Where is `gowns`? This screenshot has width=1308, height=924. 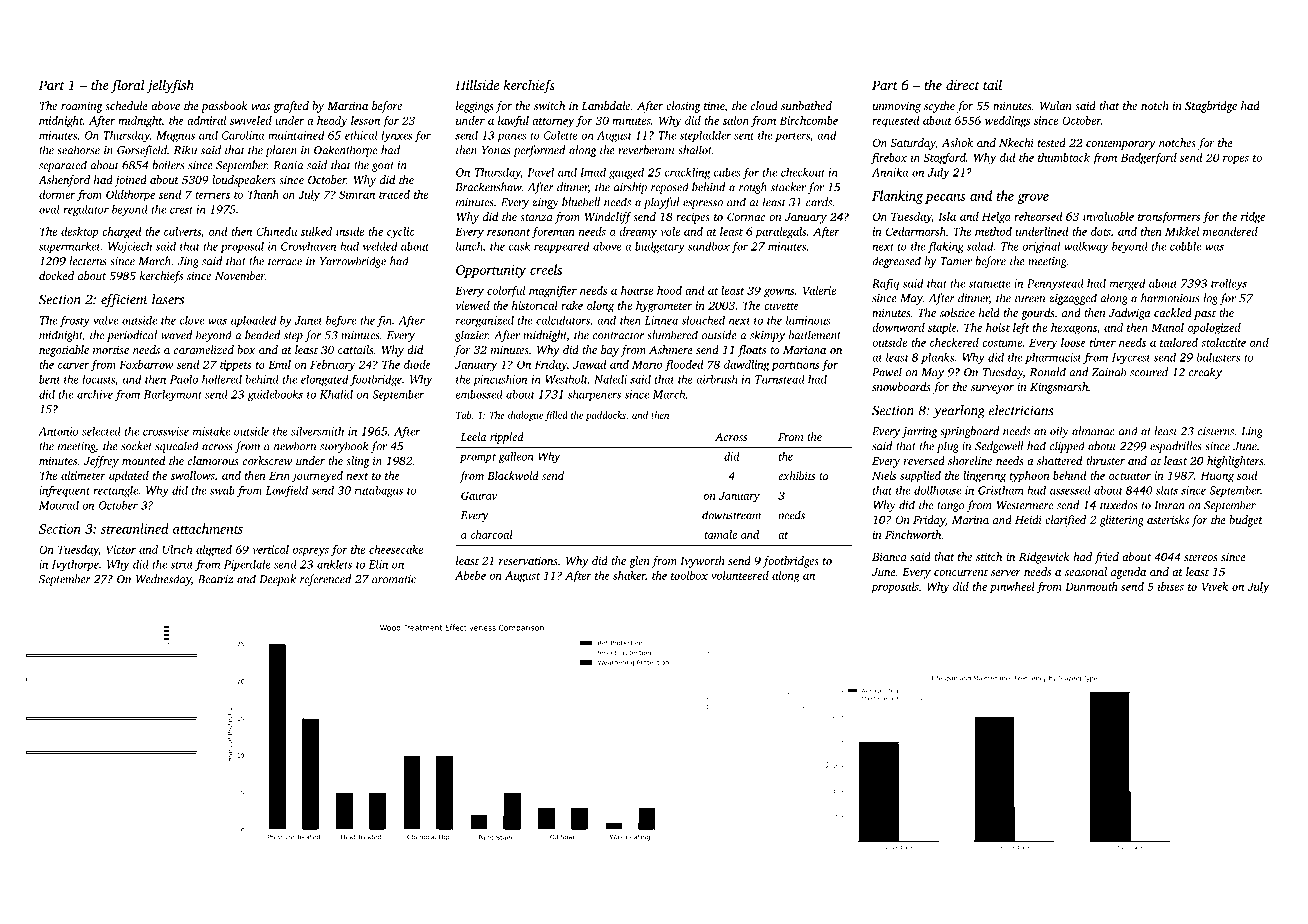
gowns is located at coordinates (779, 293).
